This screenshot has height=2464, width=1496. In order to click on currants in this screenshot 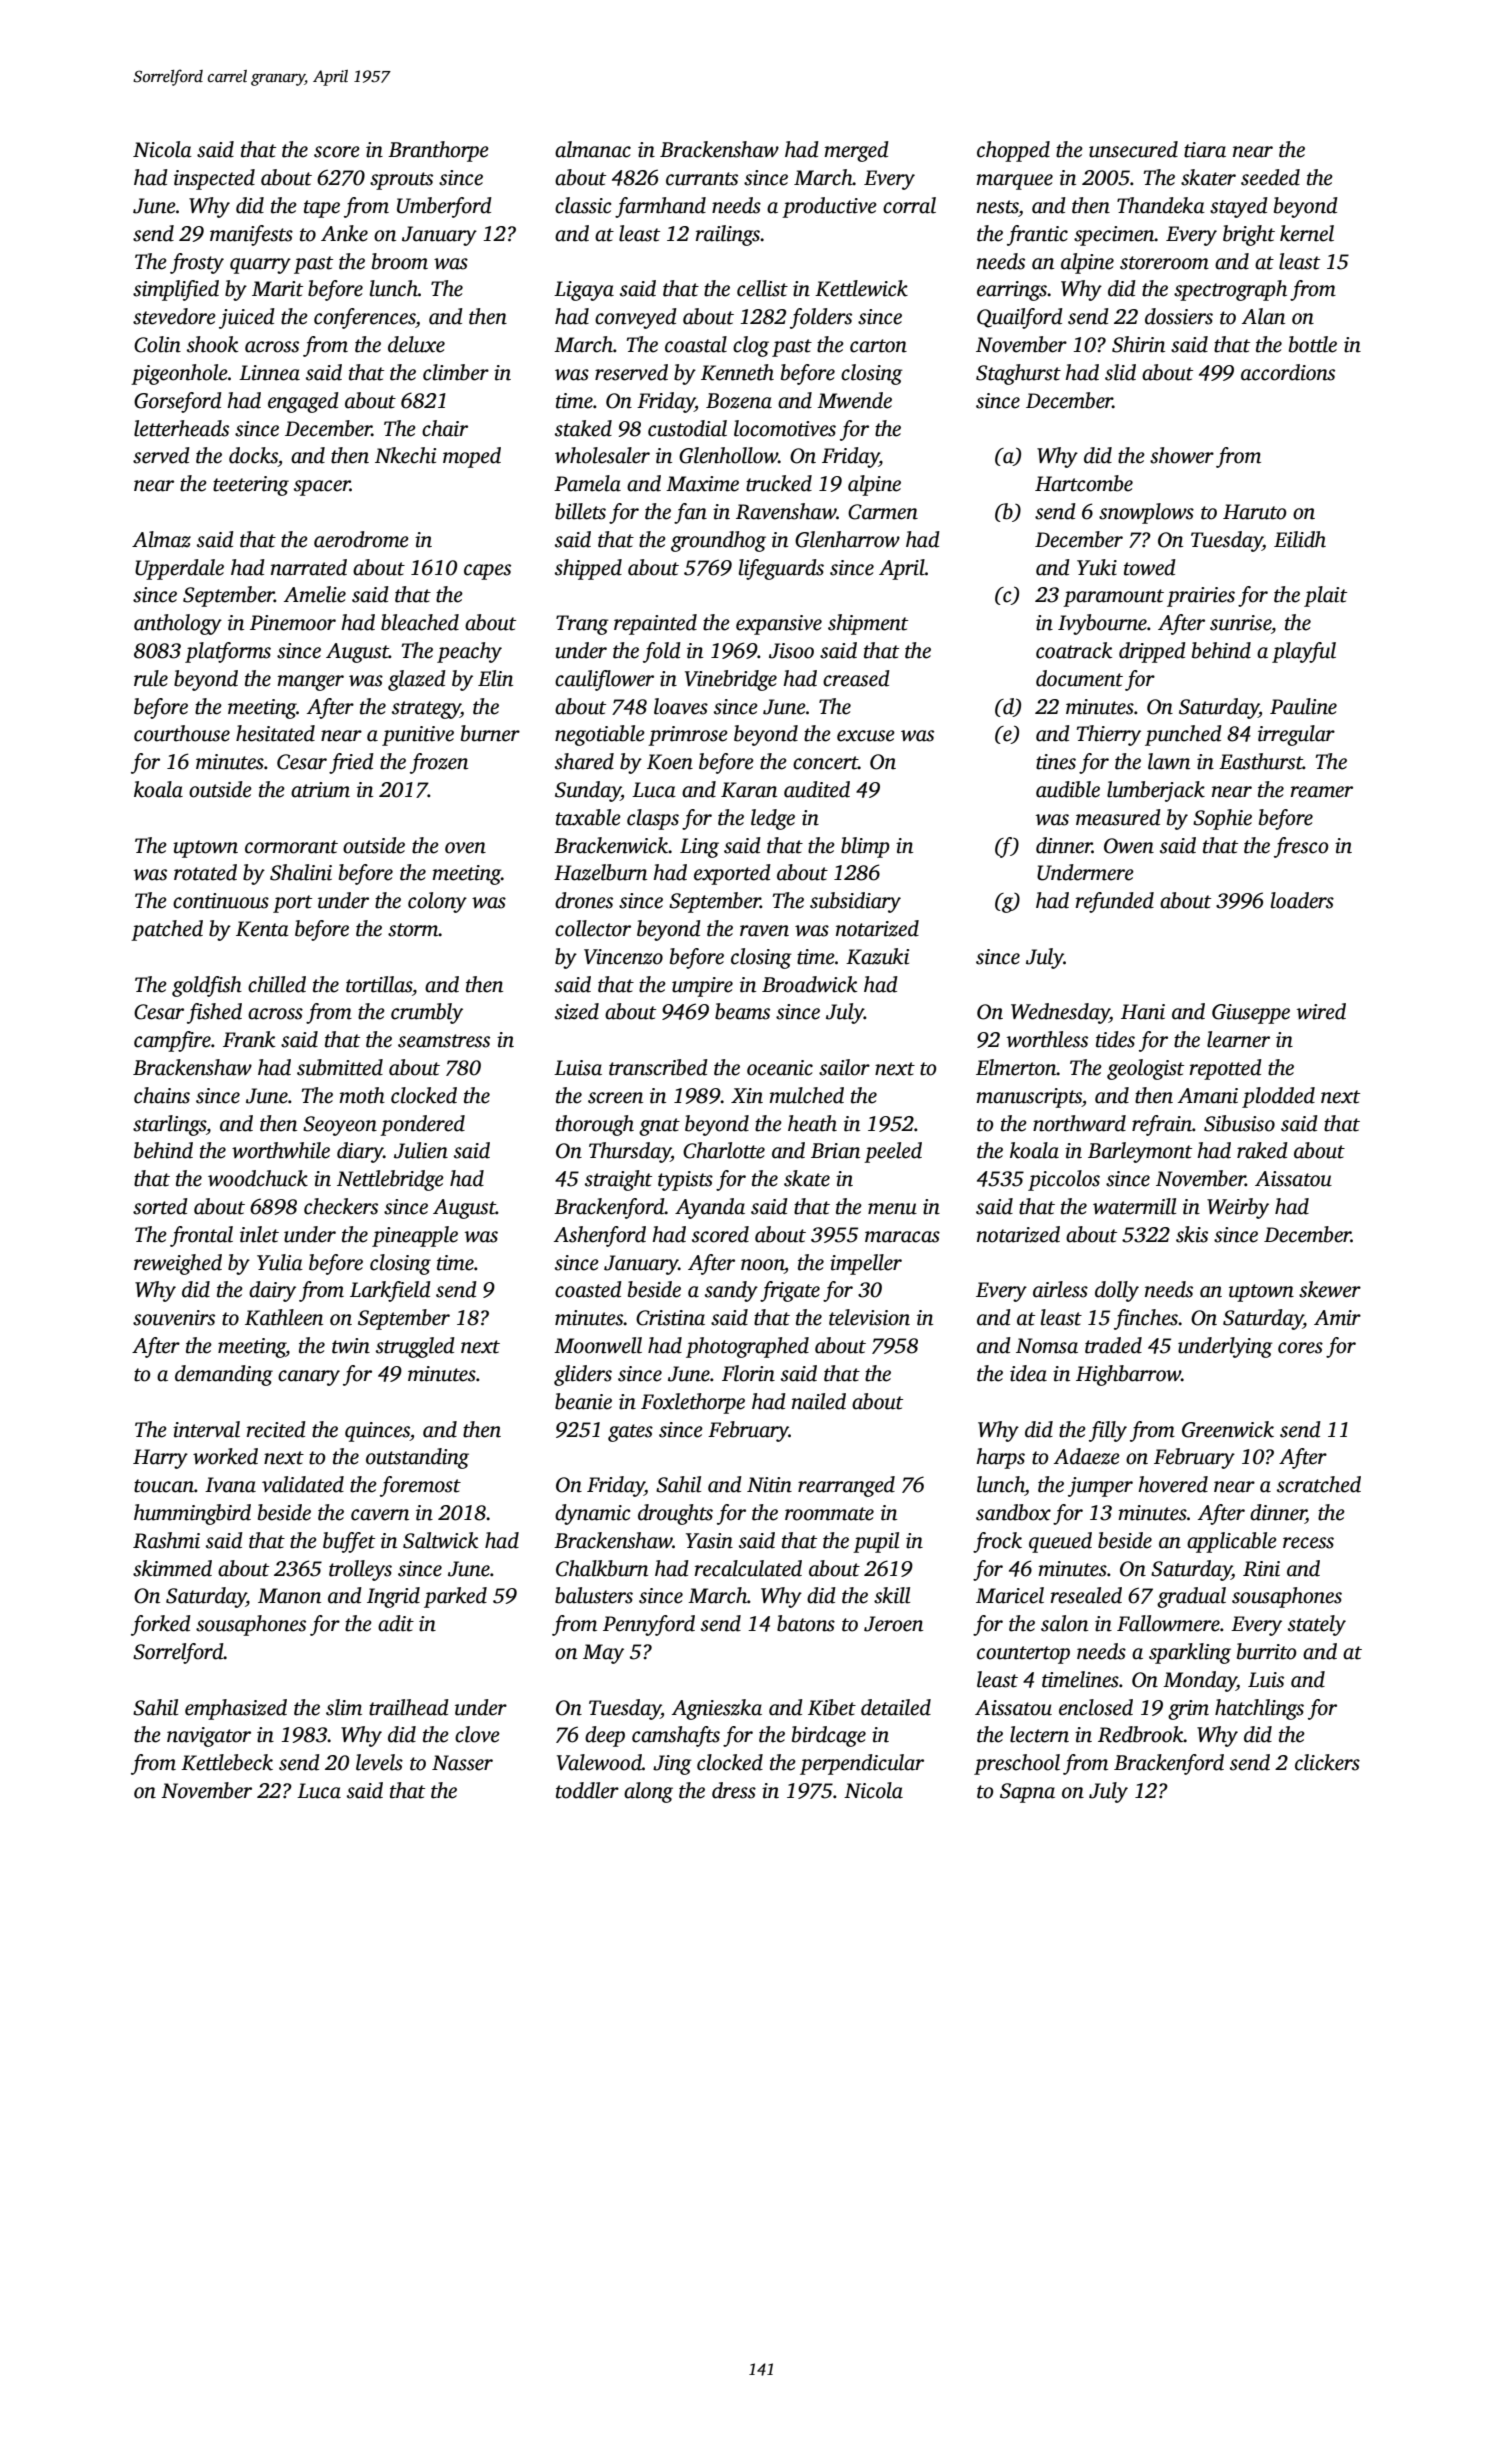, I will do `click(702, 179)`.
